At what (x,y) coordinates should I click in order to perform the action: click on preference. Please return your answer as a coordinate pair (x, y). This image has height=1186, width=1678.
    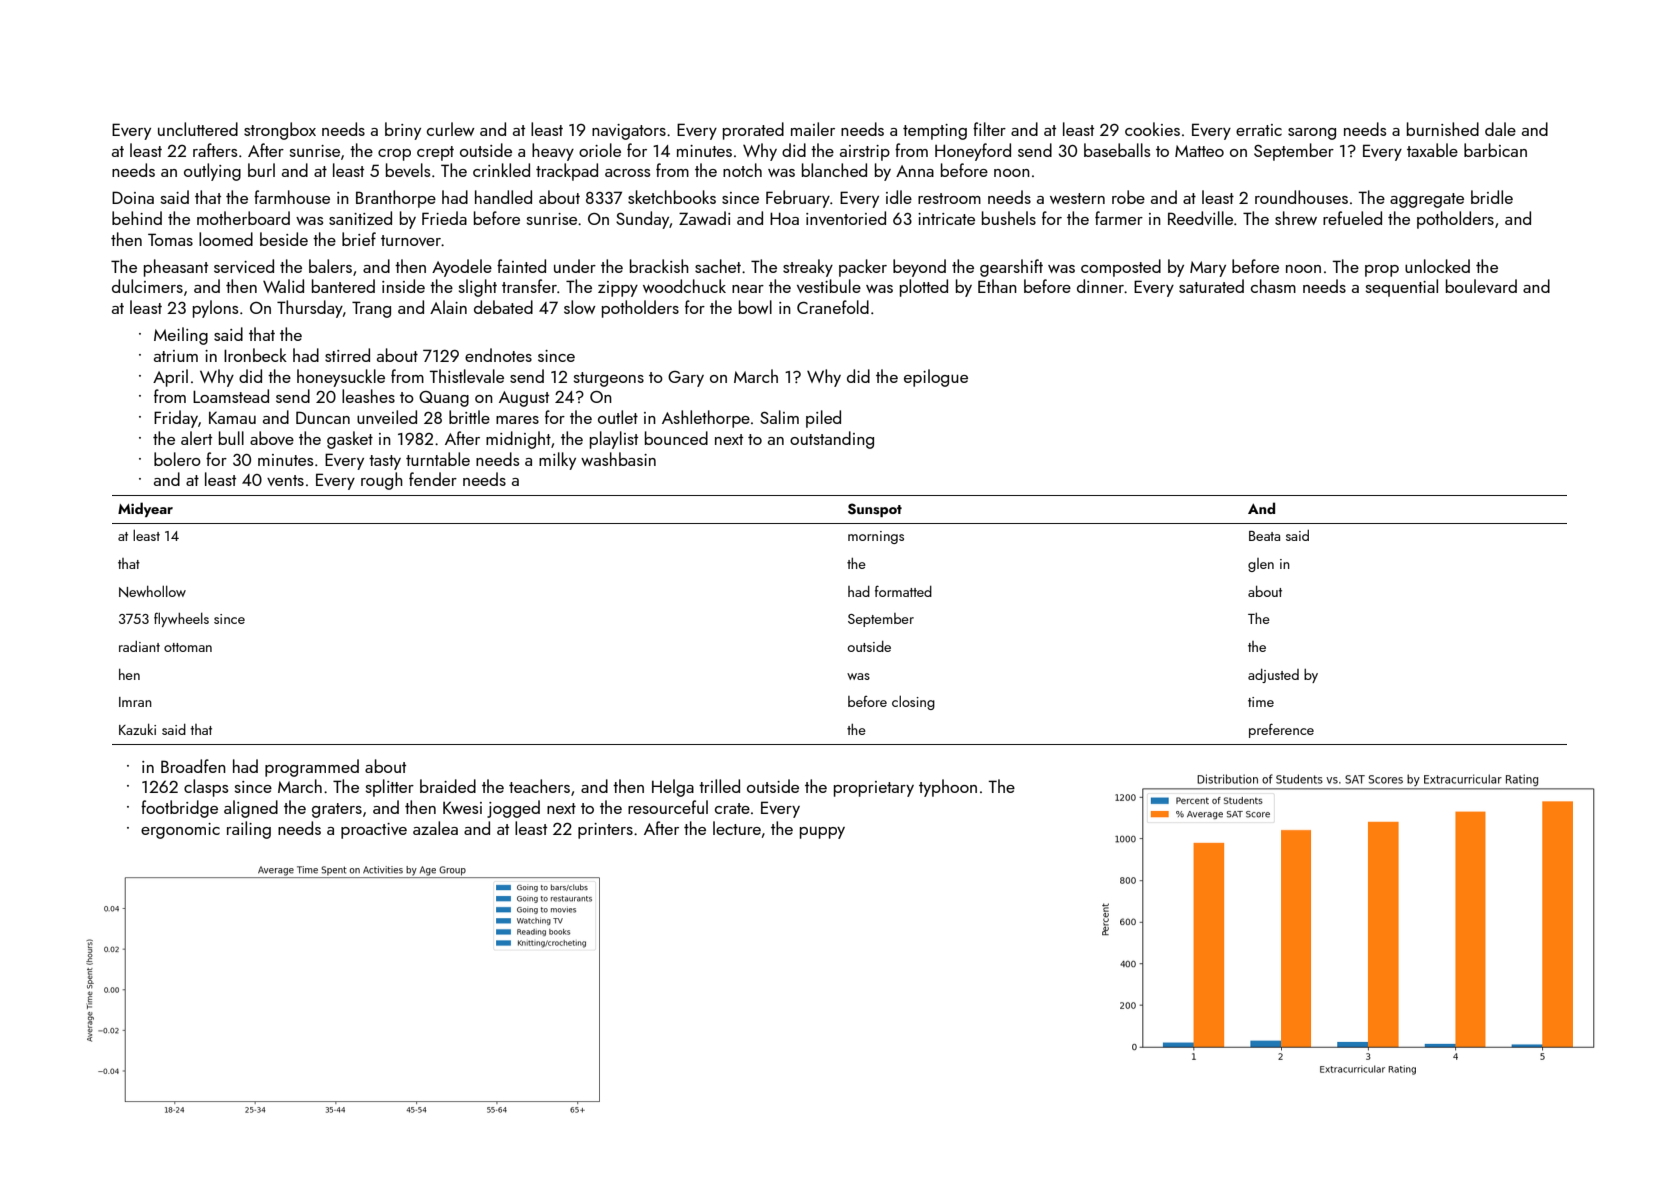
    Looking at the image, I should click on (1281, 730).
